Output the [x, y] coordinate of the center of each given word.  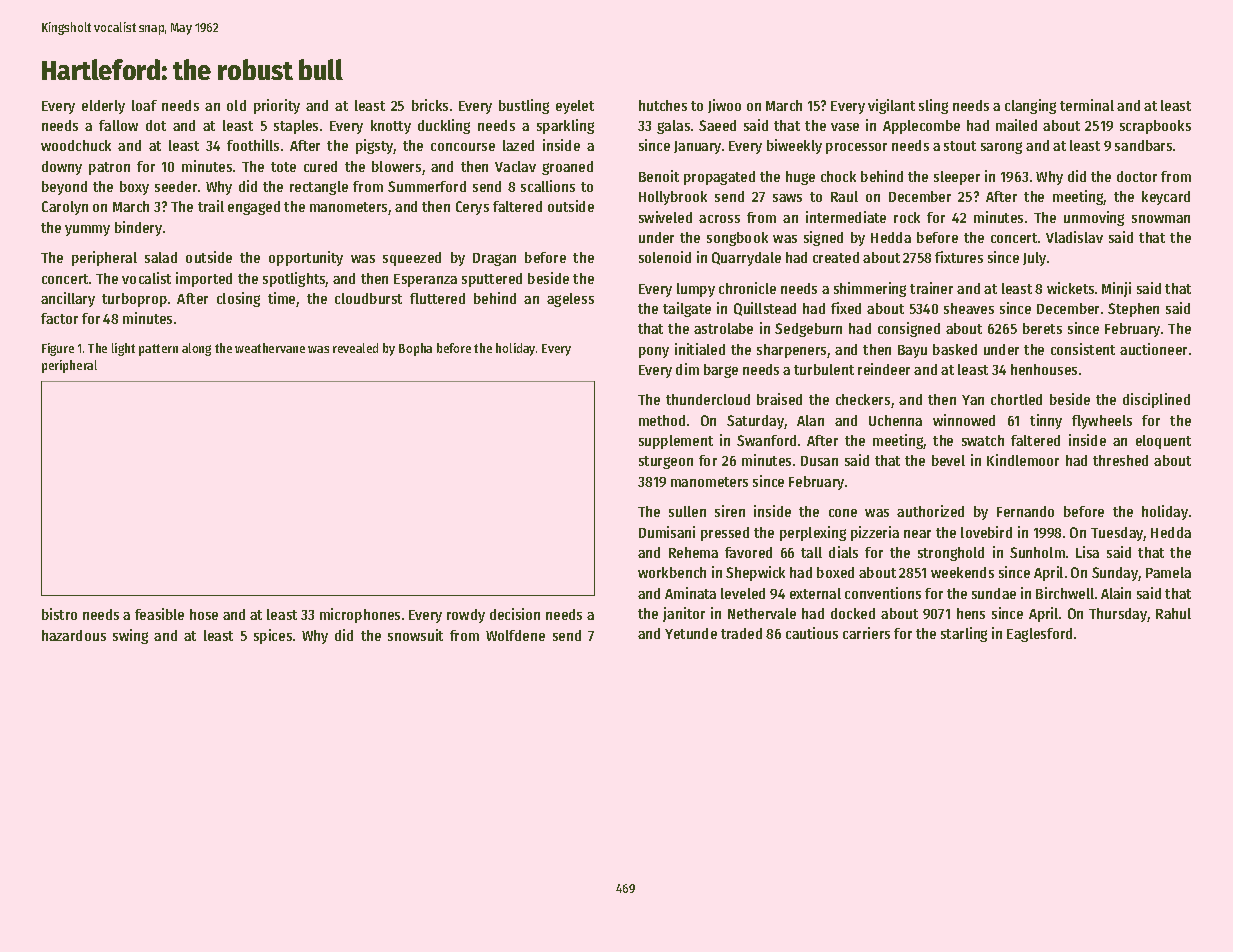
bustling [524, 106]
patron [109, 168]
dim [687, 369]
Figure [58, 349]
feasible [159, 614]
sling [933, 106]
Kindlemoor [1023, 460]
